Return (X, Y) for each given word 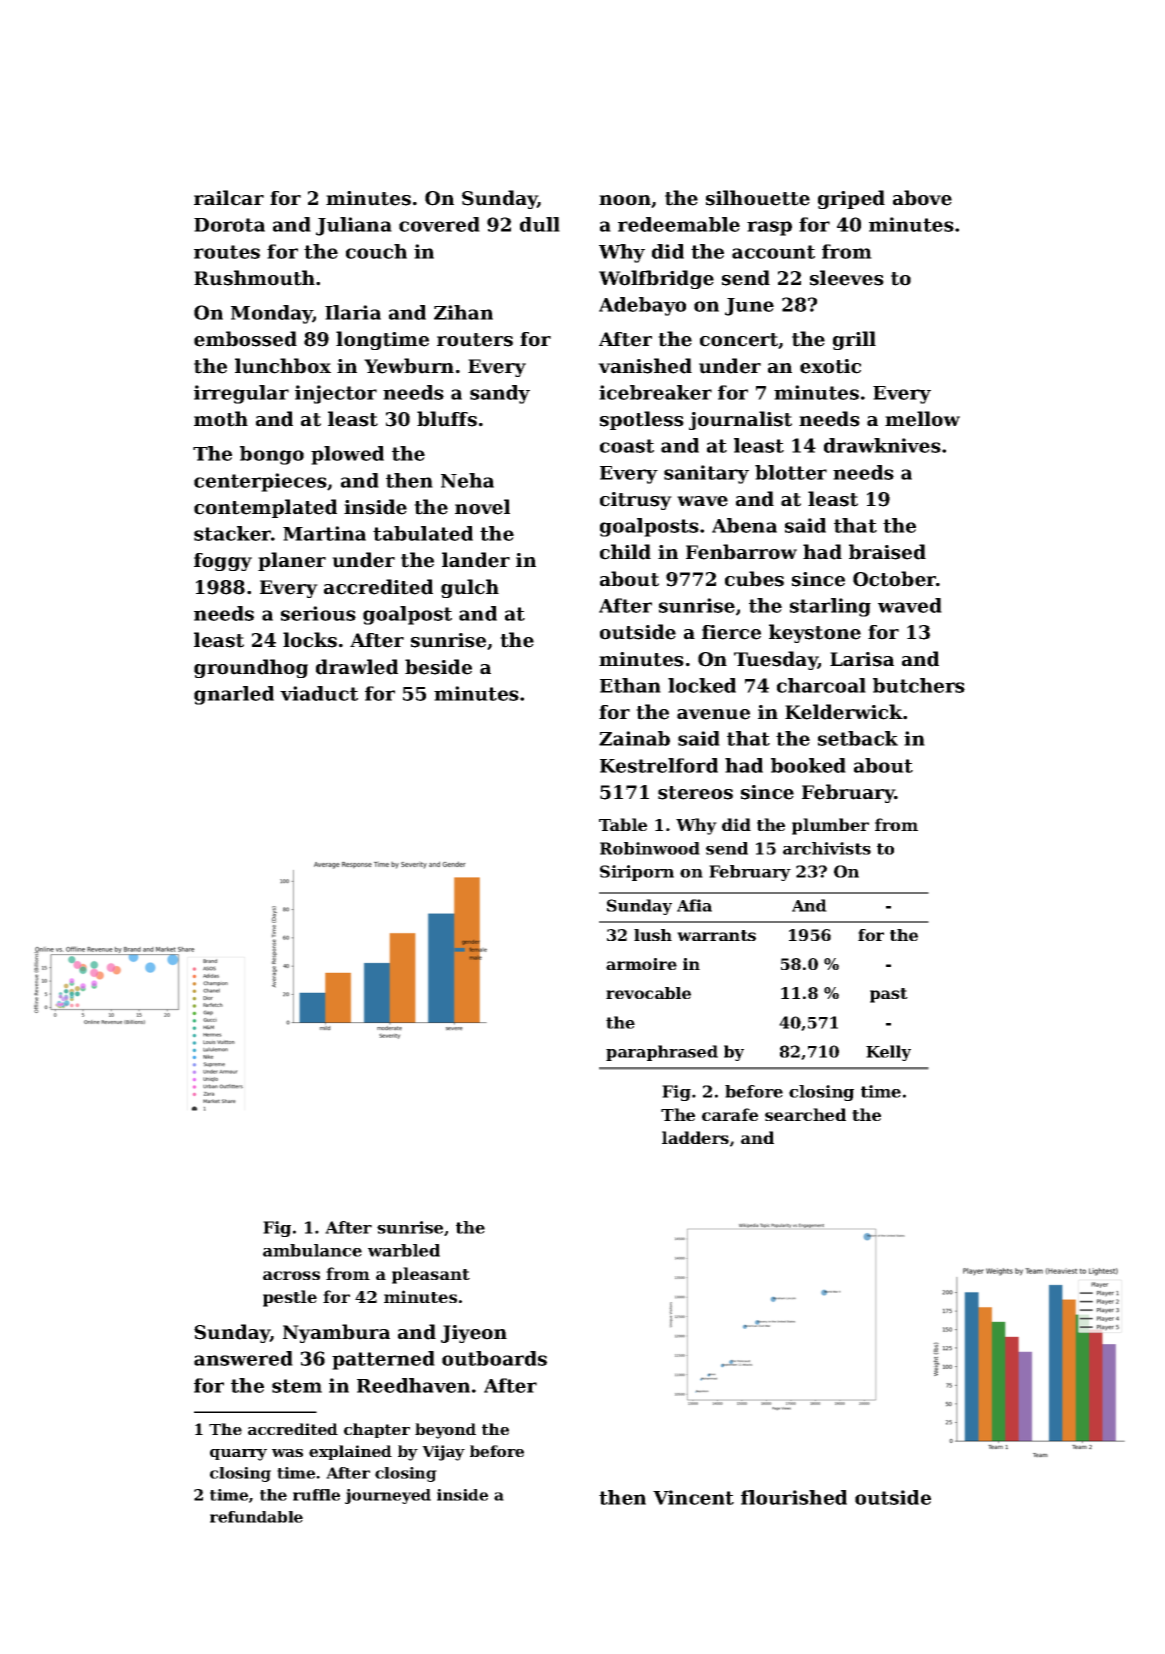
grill (854, 340)
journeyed (388, 1496)
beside (438, 667)
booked (808, 765)
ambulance (312, 1250)
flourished (794, 1497)
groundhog (251, 668)
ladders (695, 1137)
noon (625, 200)
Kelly (888, 1053)
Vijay (443, 1453)
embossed (245, 339)
